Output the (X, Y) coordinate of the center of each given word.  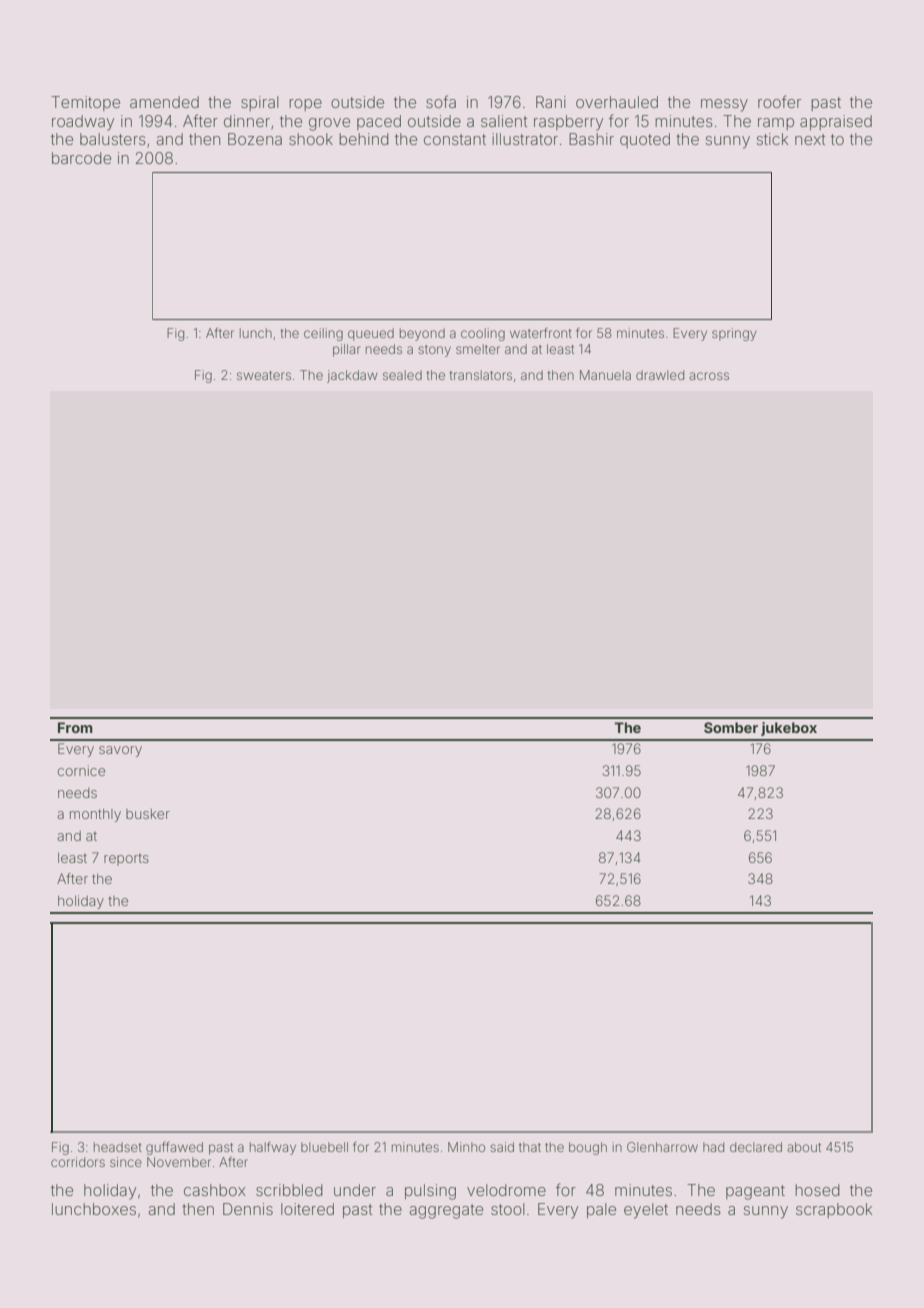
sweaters (264, 375)
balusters (113, 139)
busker (148, 814)
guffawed (174, 1148)
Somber (731, 727)
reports (126, 859)
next (810, 139)
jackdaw (352, 376)
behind (364, 139)
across (709, 376)
